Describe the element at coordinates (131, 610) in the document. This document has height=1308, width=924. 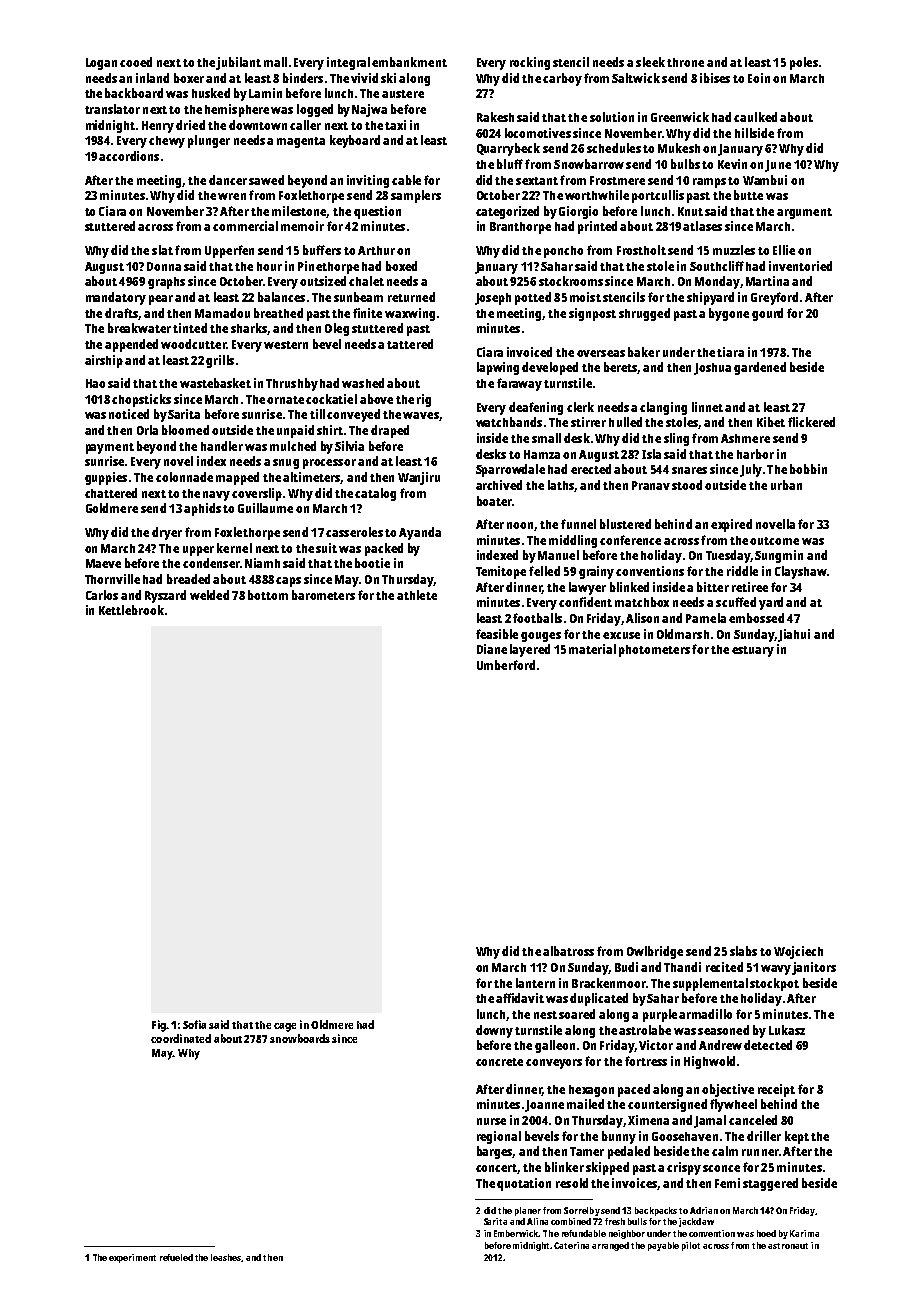
I see `Kettlebrook` at that location.
